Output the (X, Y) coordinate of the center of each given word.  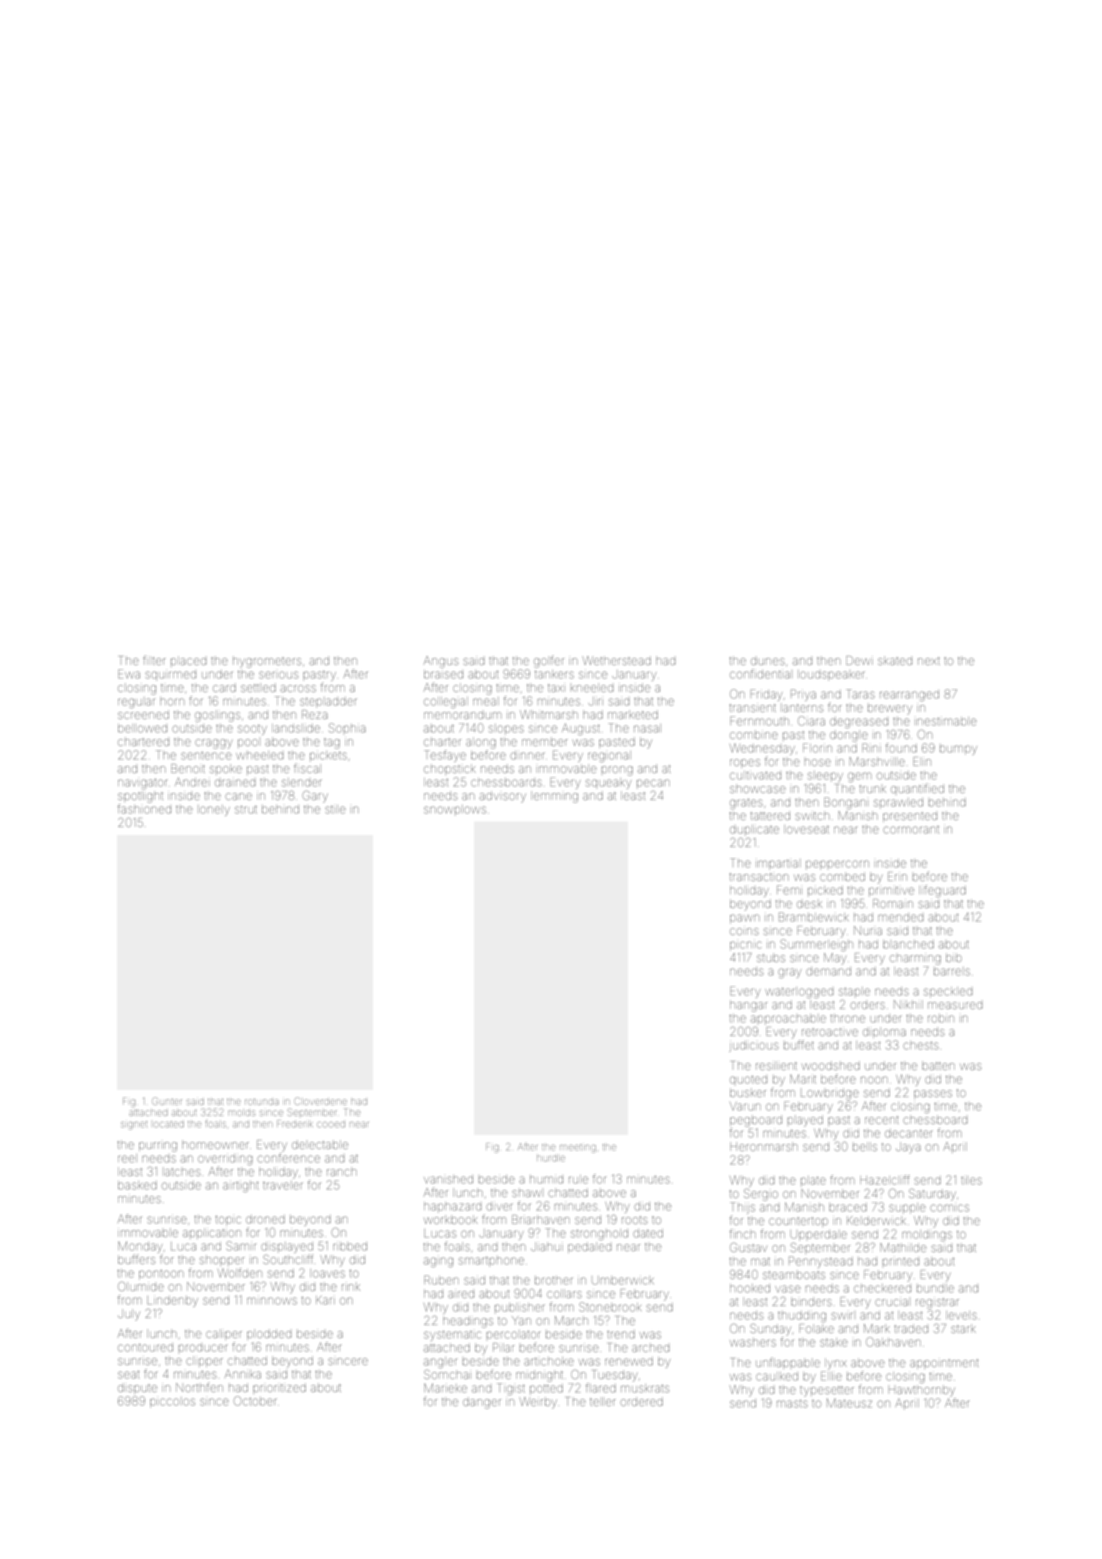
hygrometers (267, 662)
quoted (748, 1080)
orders (867, 1005)
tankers (554, 674)
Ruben (441, 1280)
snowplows (455, 809)
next (929, 661)
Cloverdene (321, 1101)
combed (842, 877)
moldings (927, 1235)
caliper (224, 1334)
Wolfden (240, 1273)
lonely (214, 810)
